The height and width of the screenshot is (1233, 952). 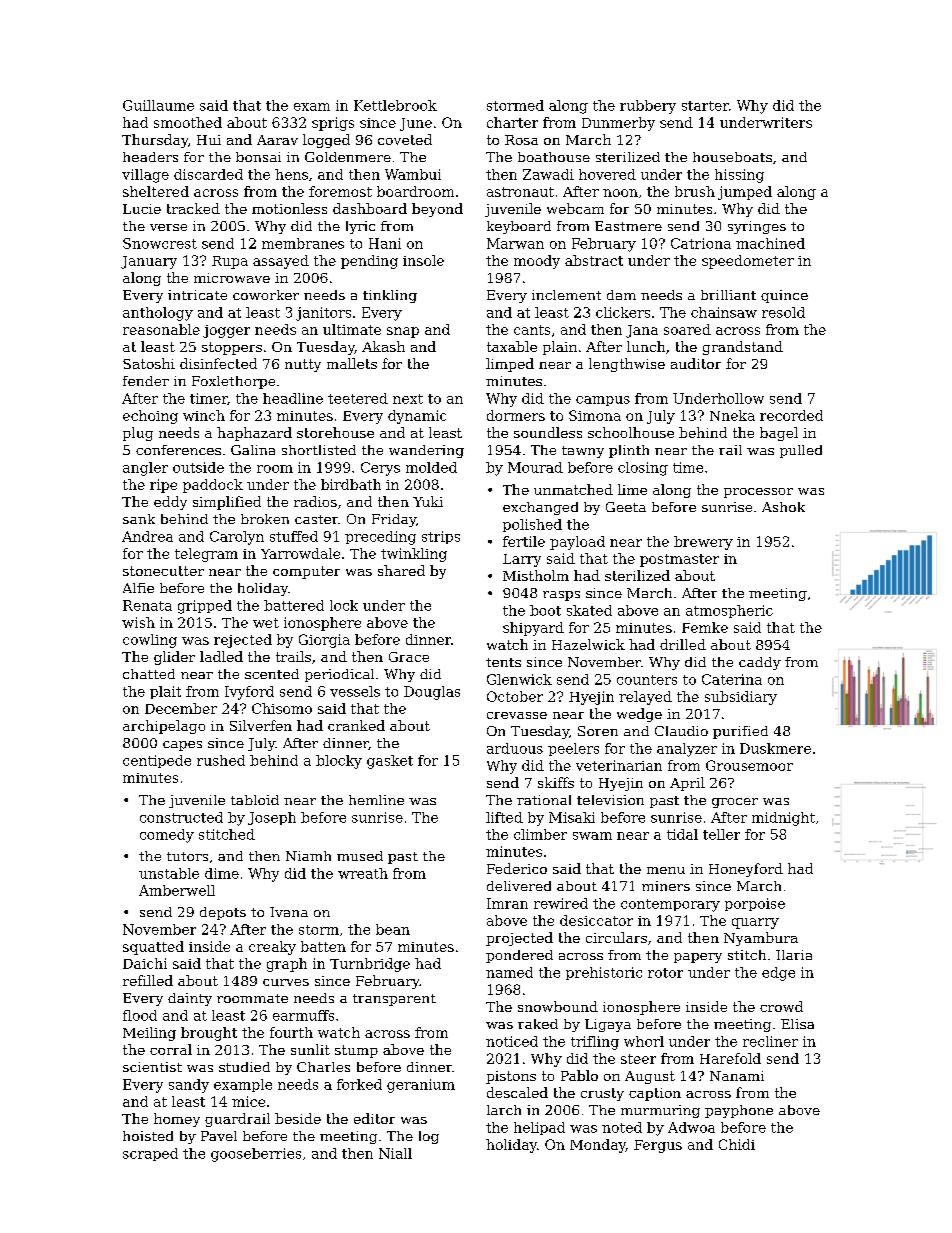 What do you see at coordinates (221, 656) in the screenshot?
I see `ladled` at bounding box center [221, 656].
